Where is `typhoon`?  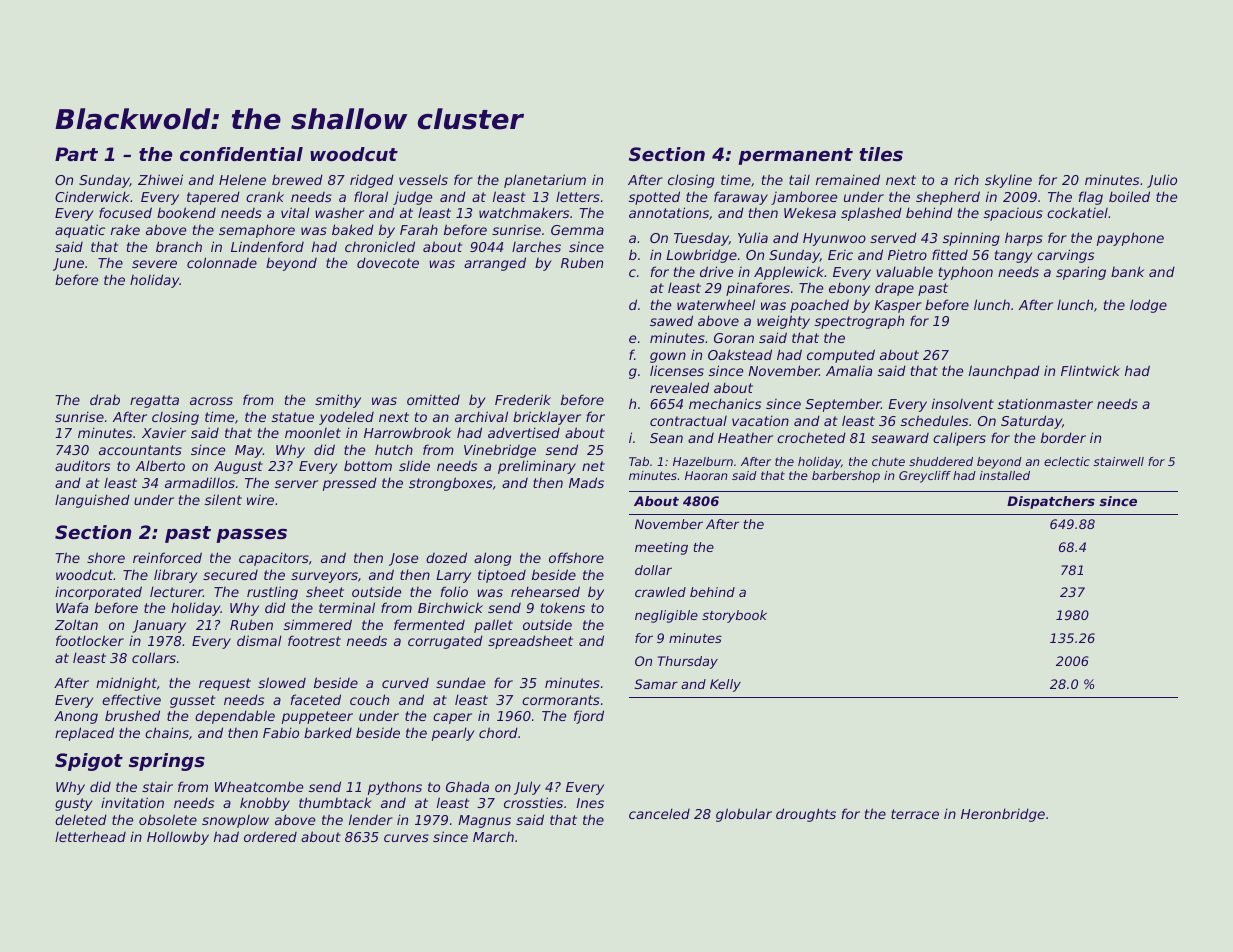 typhoon is located at coordinates (966, 273).
